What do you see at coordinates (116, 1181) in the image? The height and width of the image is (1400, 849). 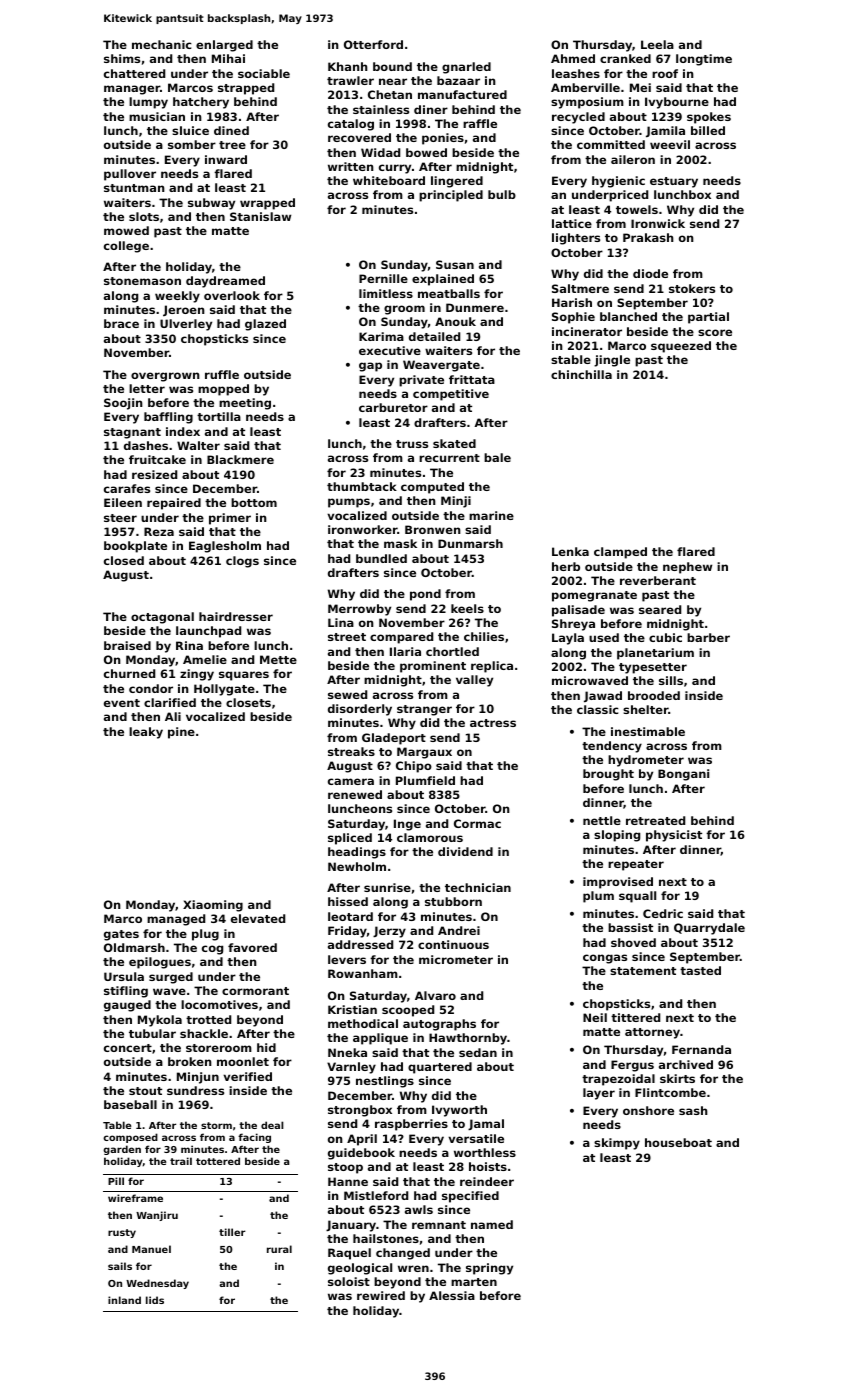 I see `Pill` at bounding box center [116, 1181].
